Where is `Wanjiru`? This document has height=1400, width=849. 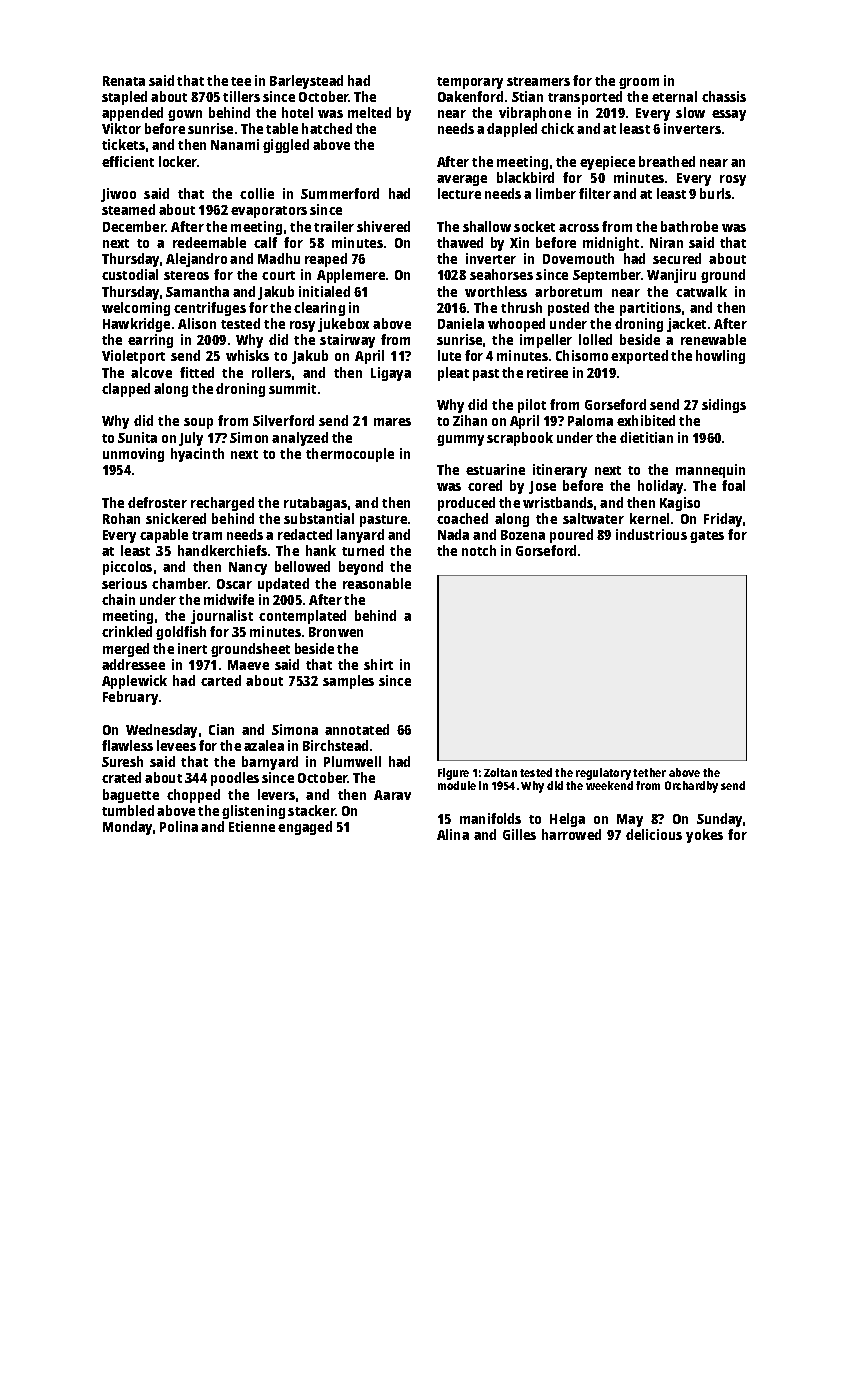
Wanjiru is located at coordinates (671, 276).
